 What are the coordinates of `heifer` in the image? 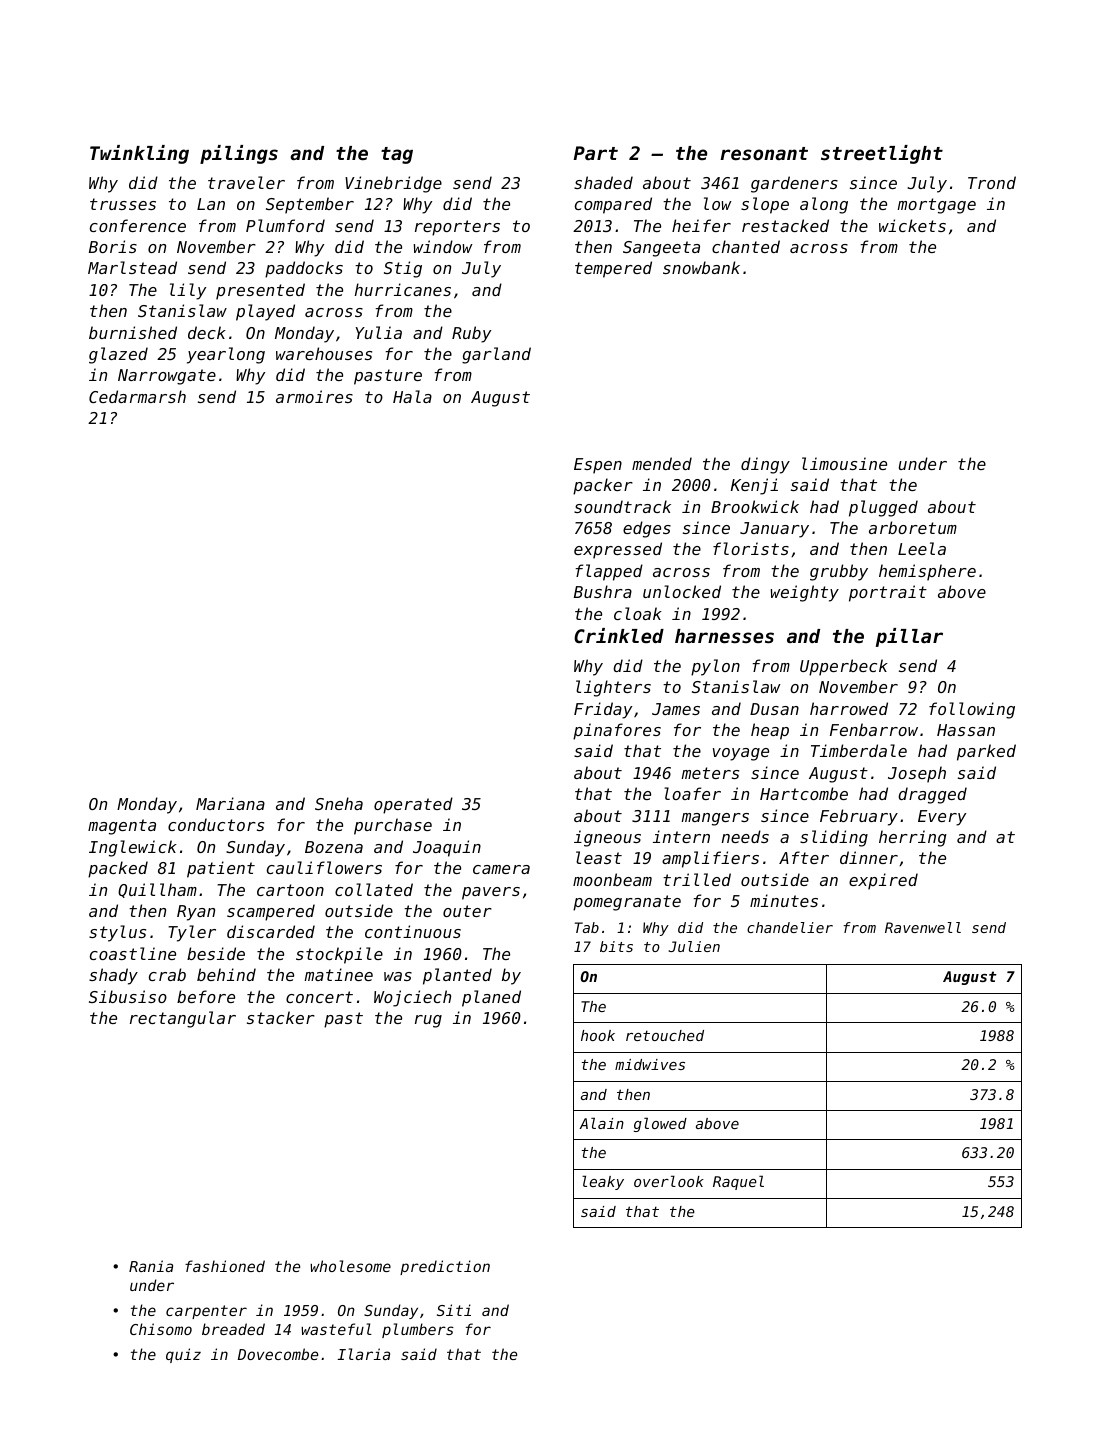 It's located at (701, 225).
